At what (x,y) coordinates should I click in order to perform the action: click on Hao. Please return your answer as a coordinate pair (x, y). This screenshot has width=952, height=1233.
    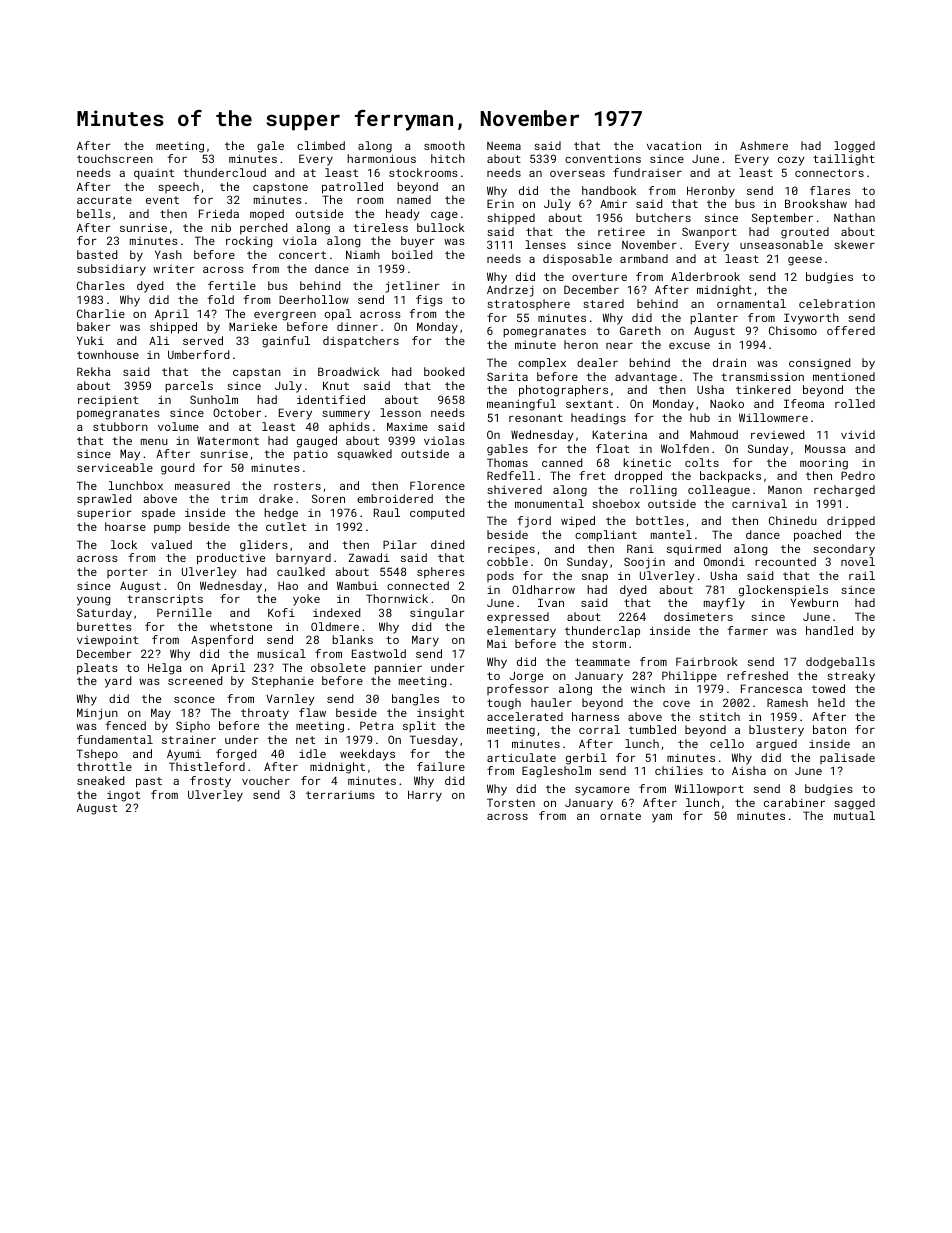
    Looking at the image, I should click on (288, 585).
